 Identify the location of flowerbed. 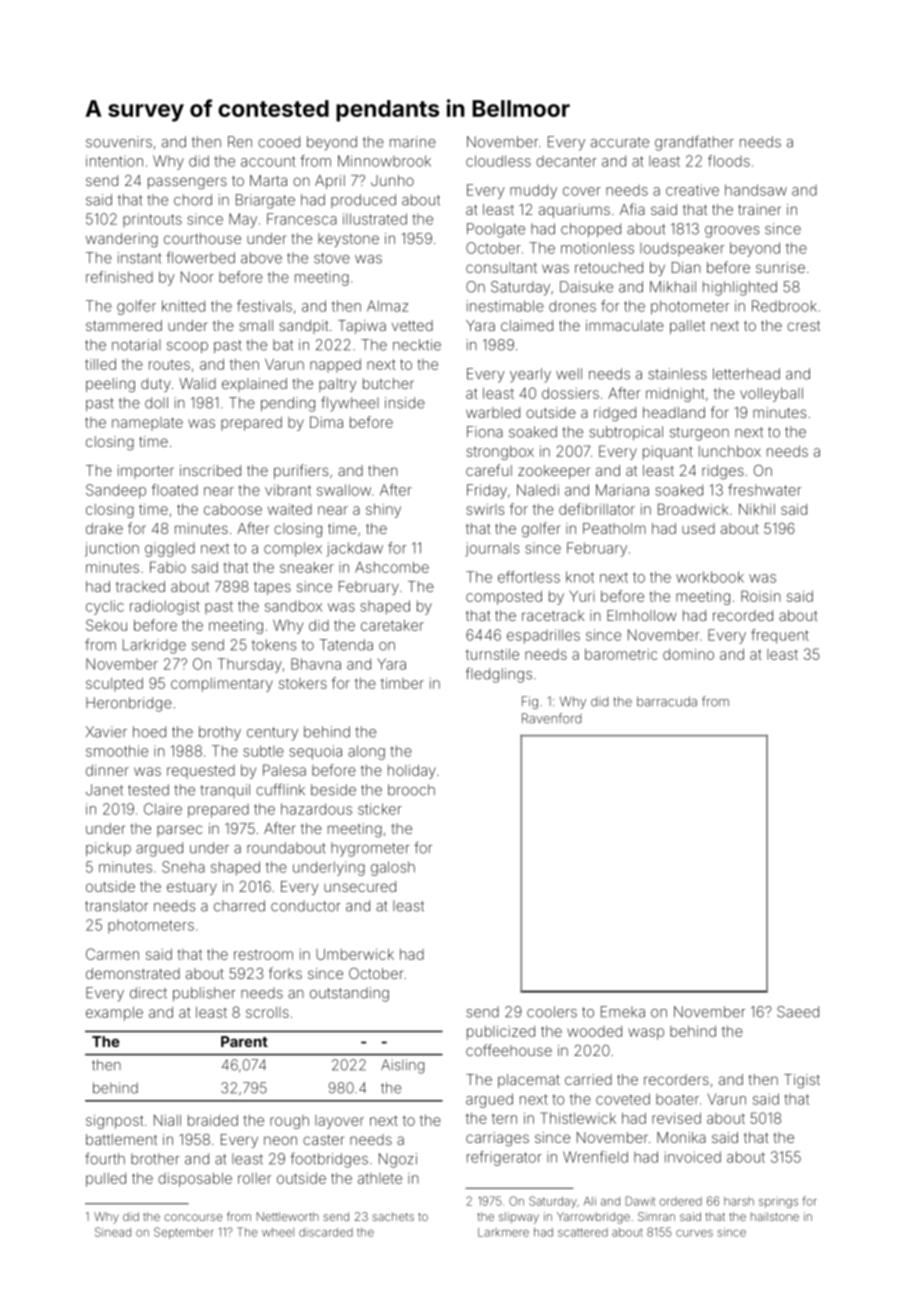
(200, 257).
